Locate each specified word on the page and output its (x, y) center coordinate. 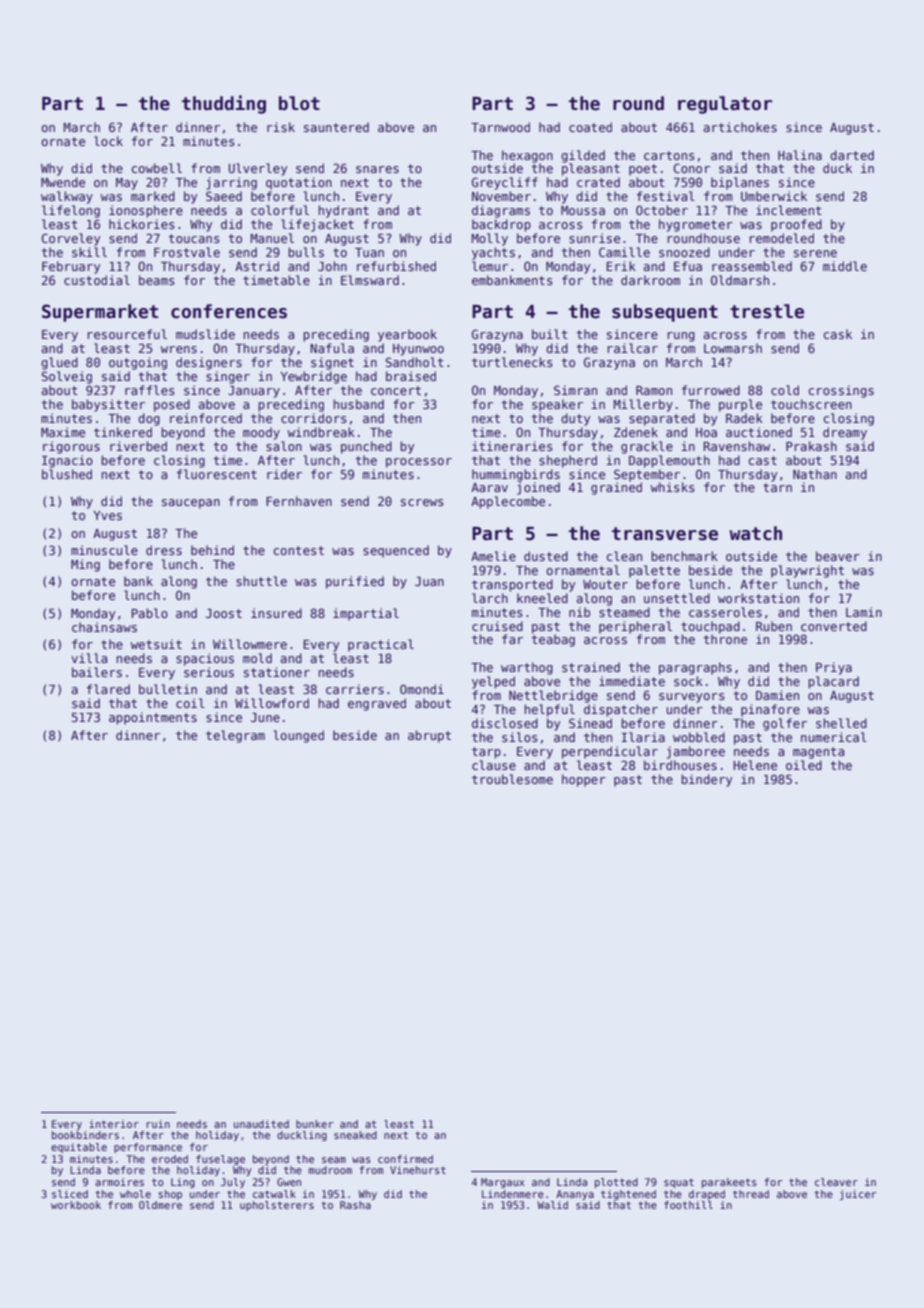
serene (815, 253)
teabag (553, 640)
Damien (777, 695)
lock (108, 141)
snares (377, 169)
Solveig (67, 377)
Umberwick (774, 196)
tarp (486, 753)
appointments (153, 718)
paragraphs (695, 668)
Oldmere (160, 1205)
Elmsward (370, 280)
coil (190, 703)
